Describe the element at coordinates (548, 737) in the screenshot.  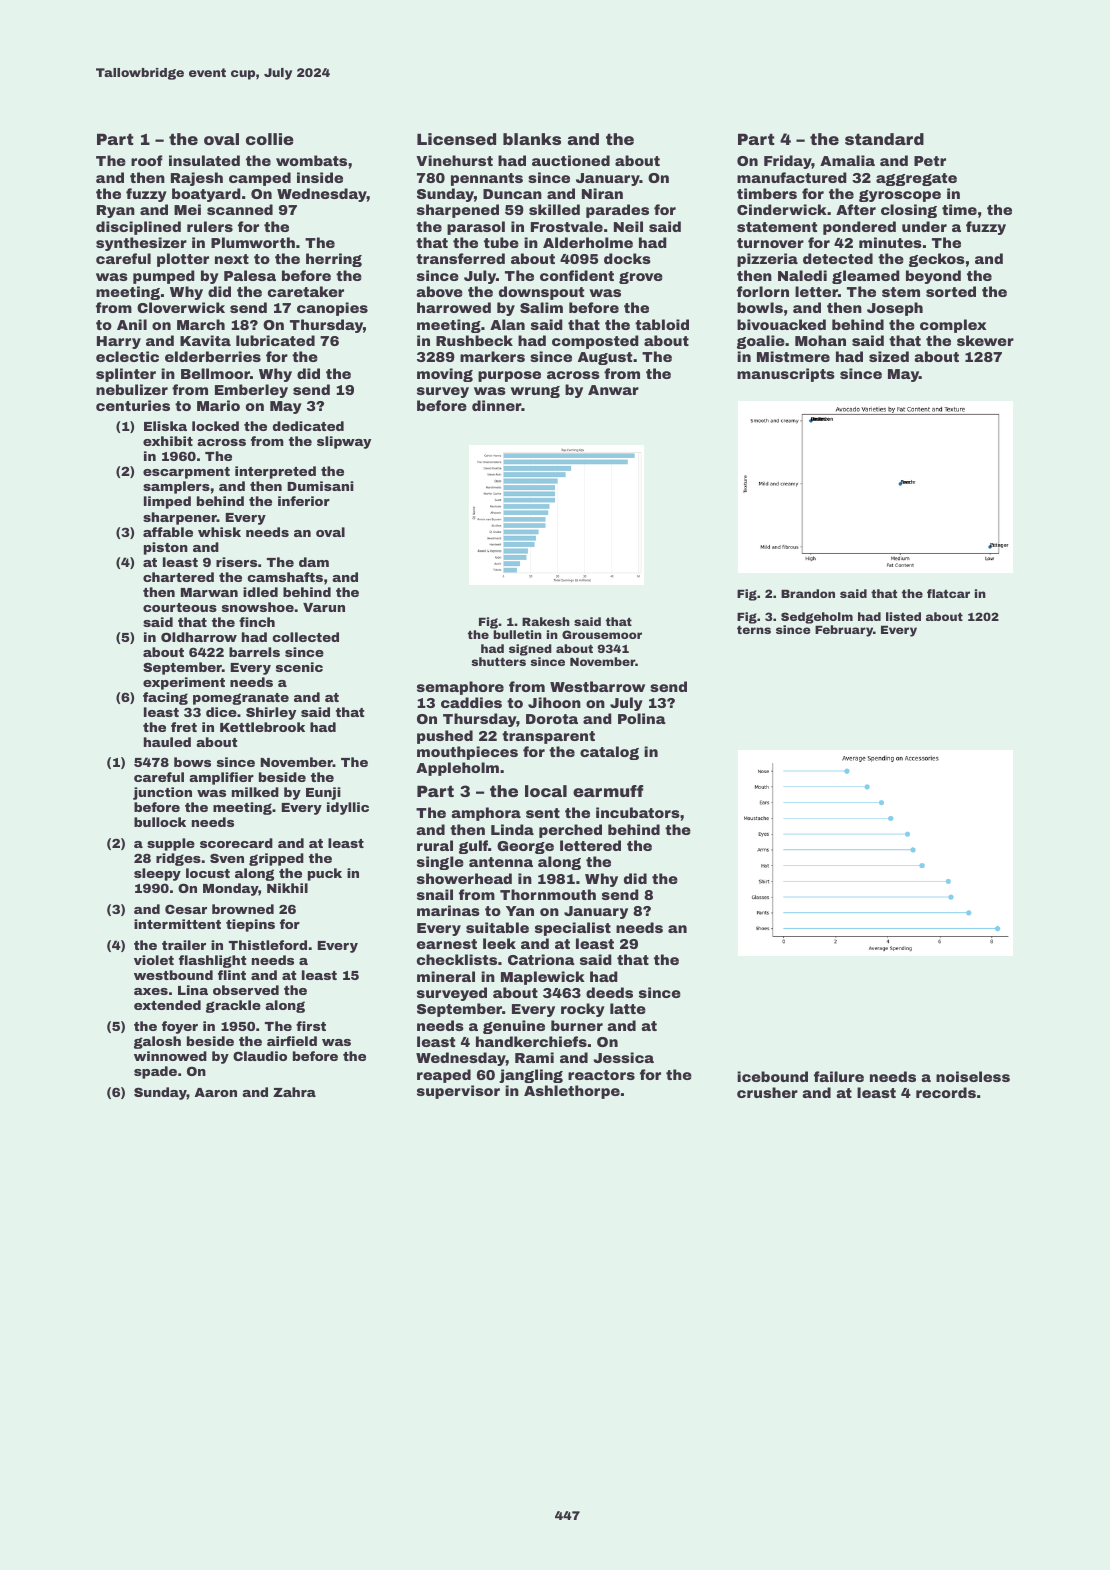
I see `transparent` at that location.
